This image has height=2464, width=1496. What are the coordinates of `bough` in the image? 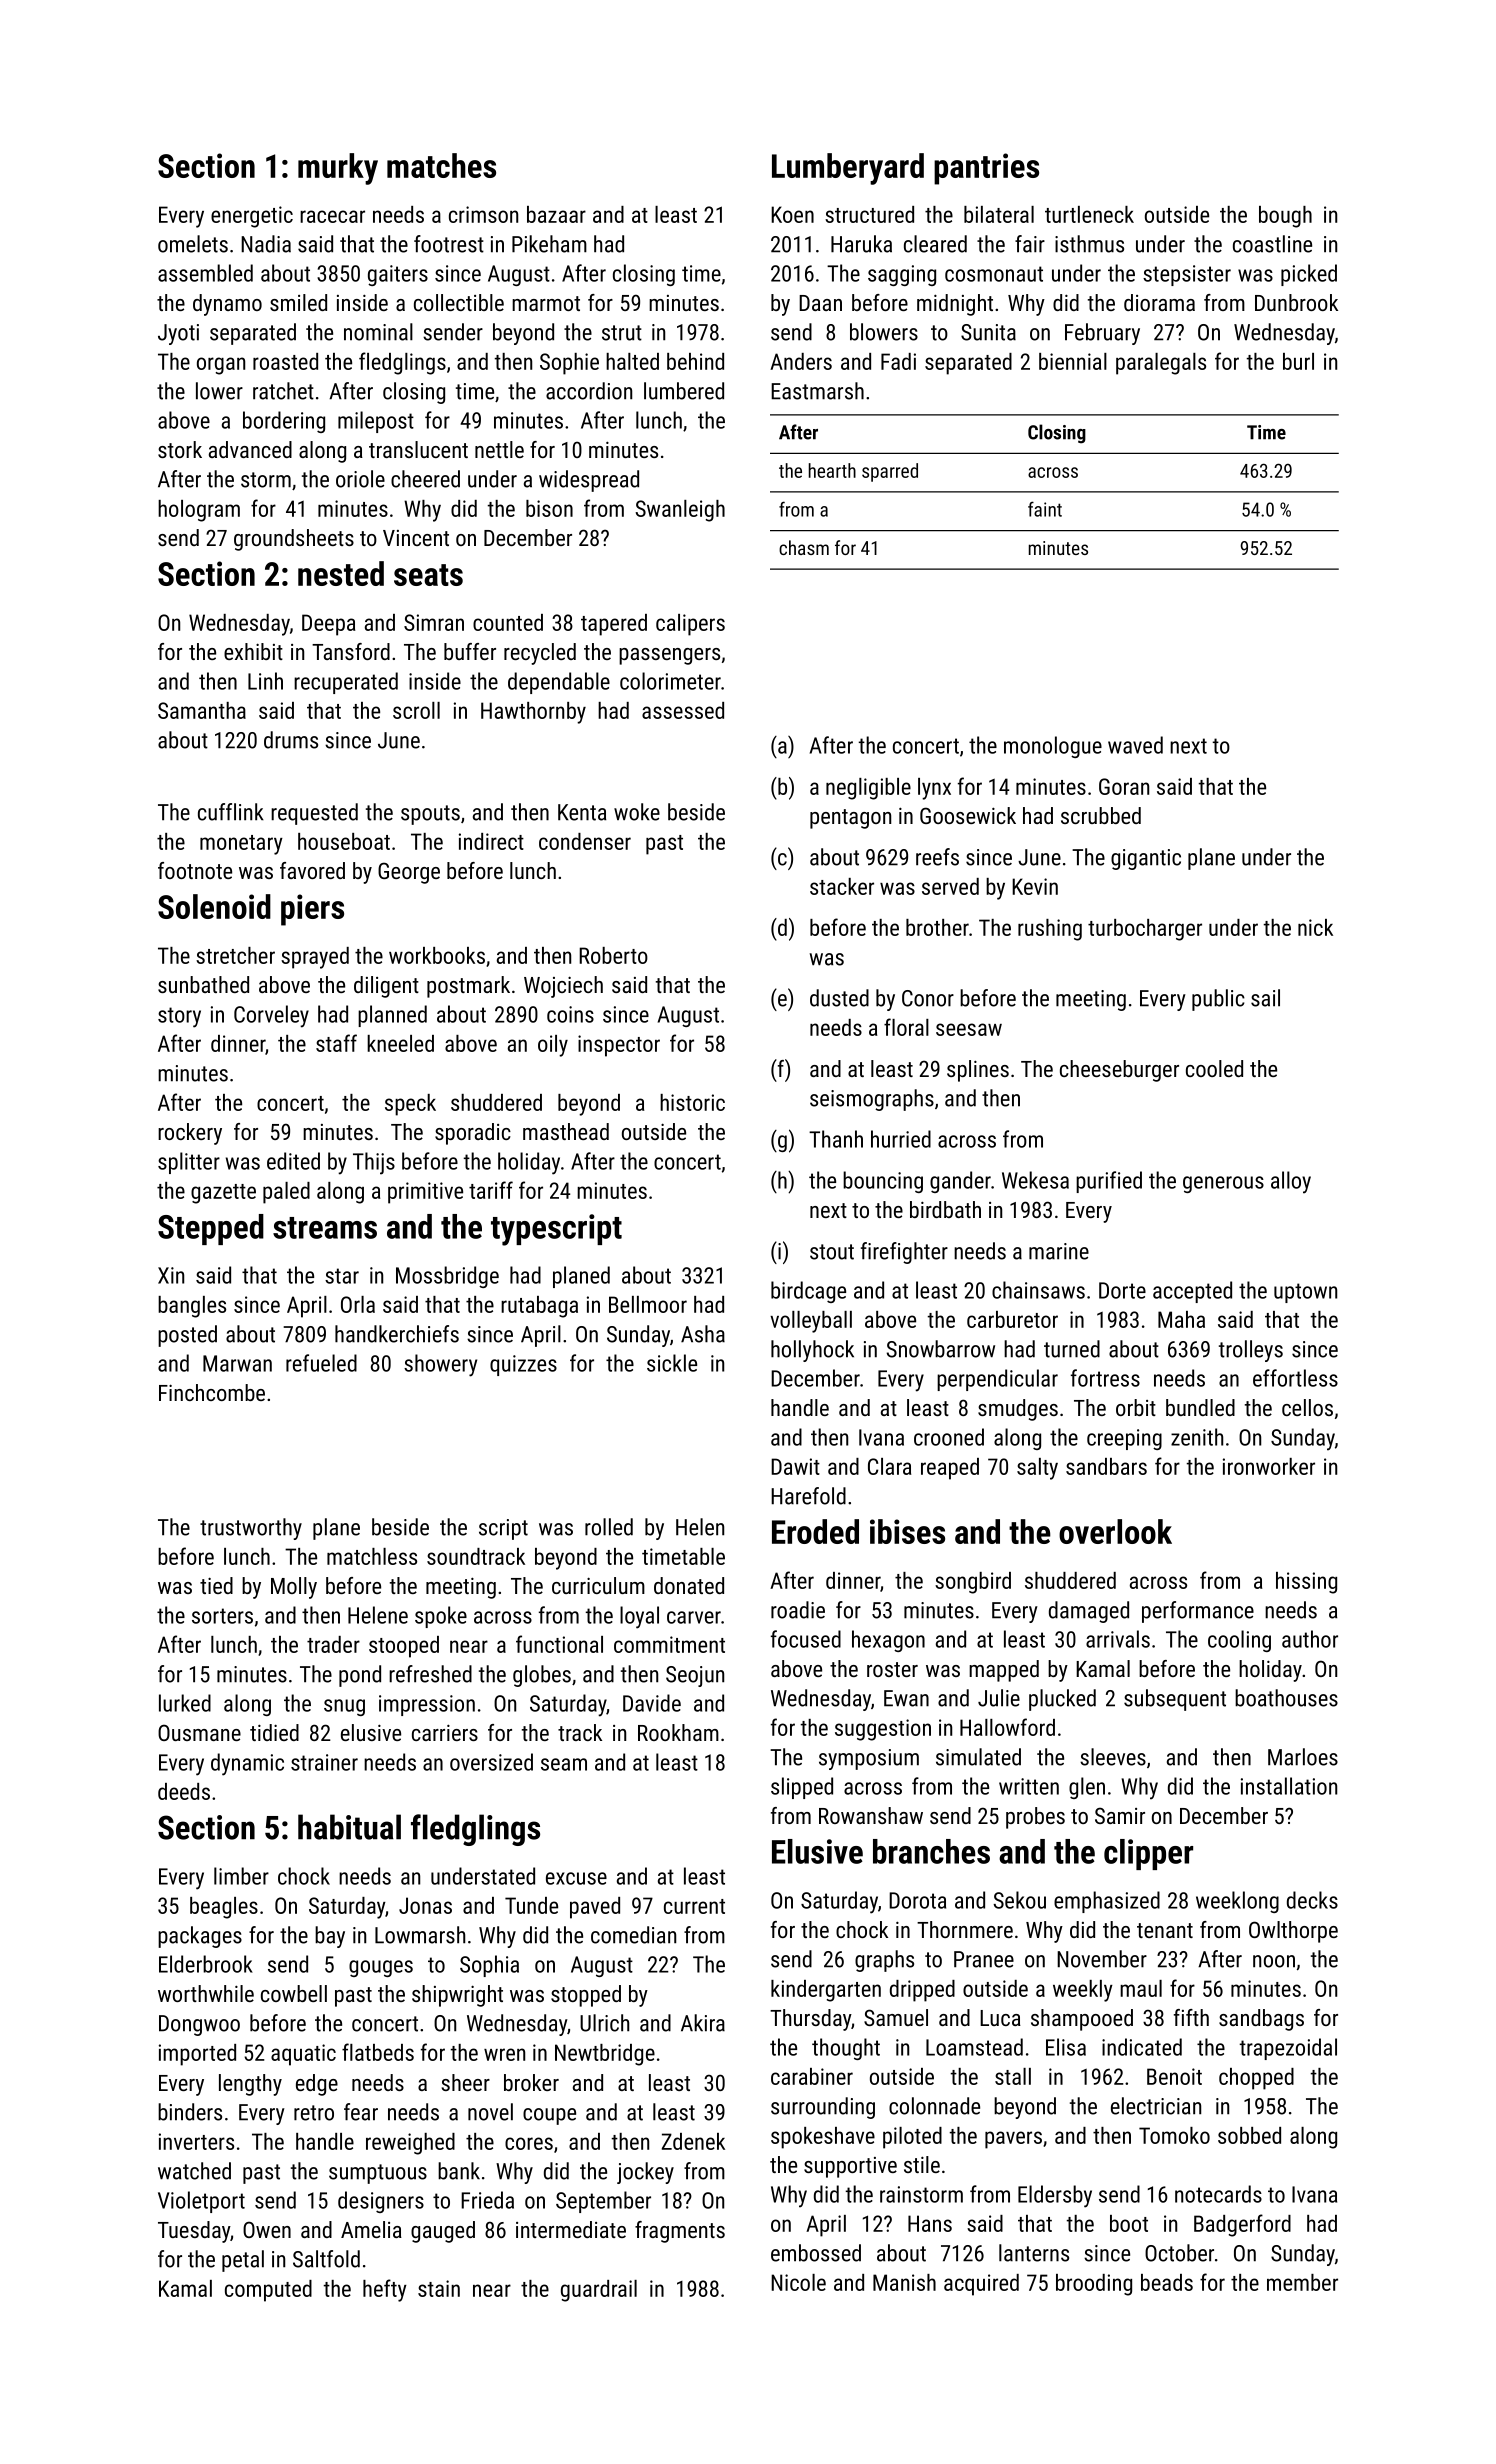 It's located at (1285, 217).
